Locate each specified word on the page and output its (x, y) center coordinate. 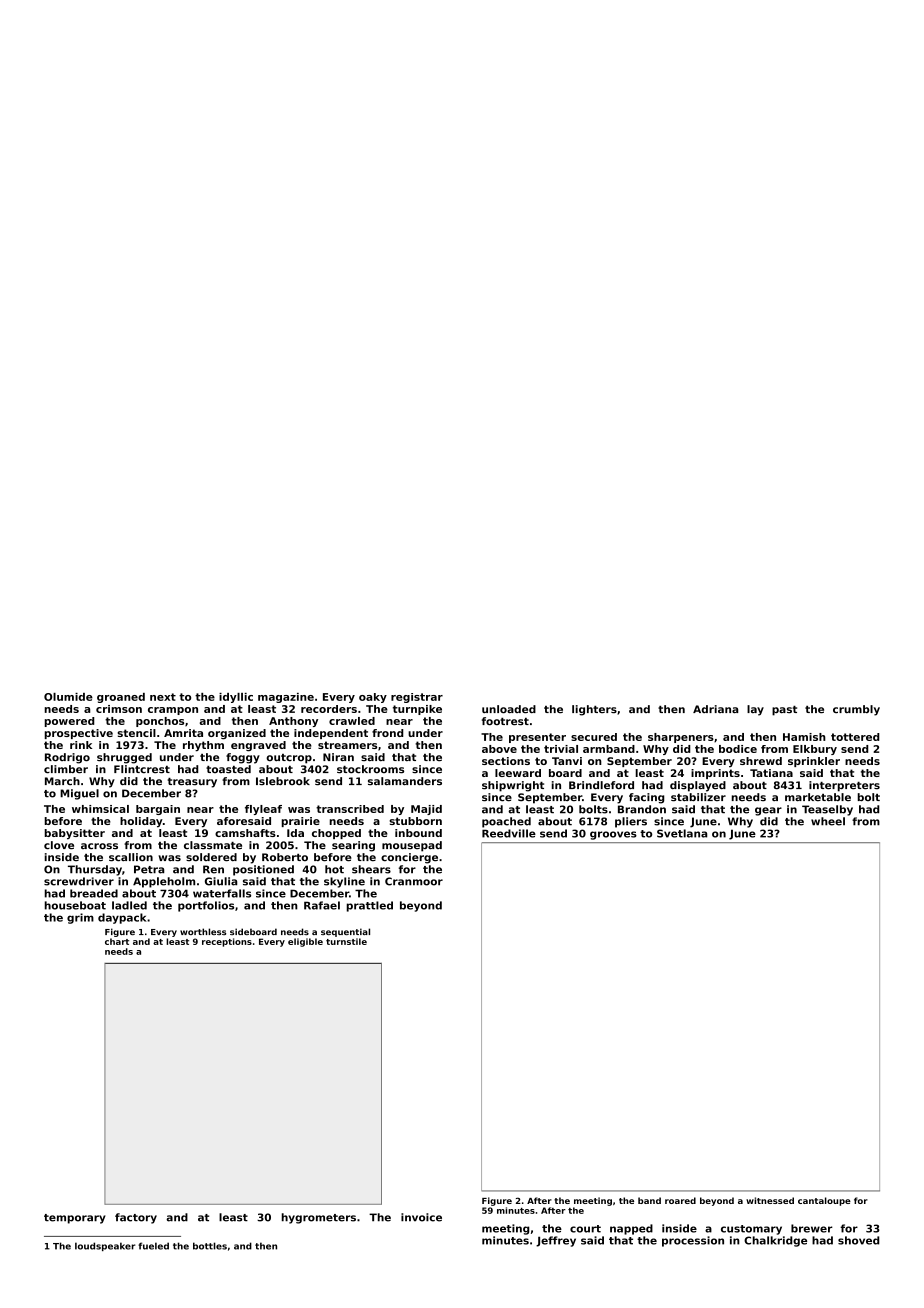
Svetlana (682, 833)
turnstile (346, 941)
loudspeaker (105, 1246)
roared (680, 1200)
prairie (301, 822)
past (784, 711)
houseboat (75, 905)
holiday (141, 822)
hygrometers (319, 1218)
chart (117, 941)
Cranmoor (414, 881)
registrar (417, 698)
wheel (828, 821)
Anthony (293, 722)
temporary (75, 1219)
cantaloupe (824, 1201)
